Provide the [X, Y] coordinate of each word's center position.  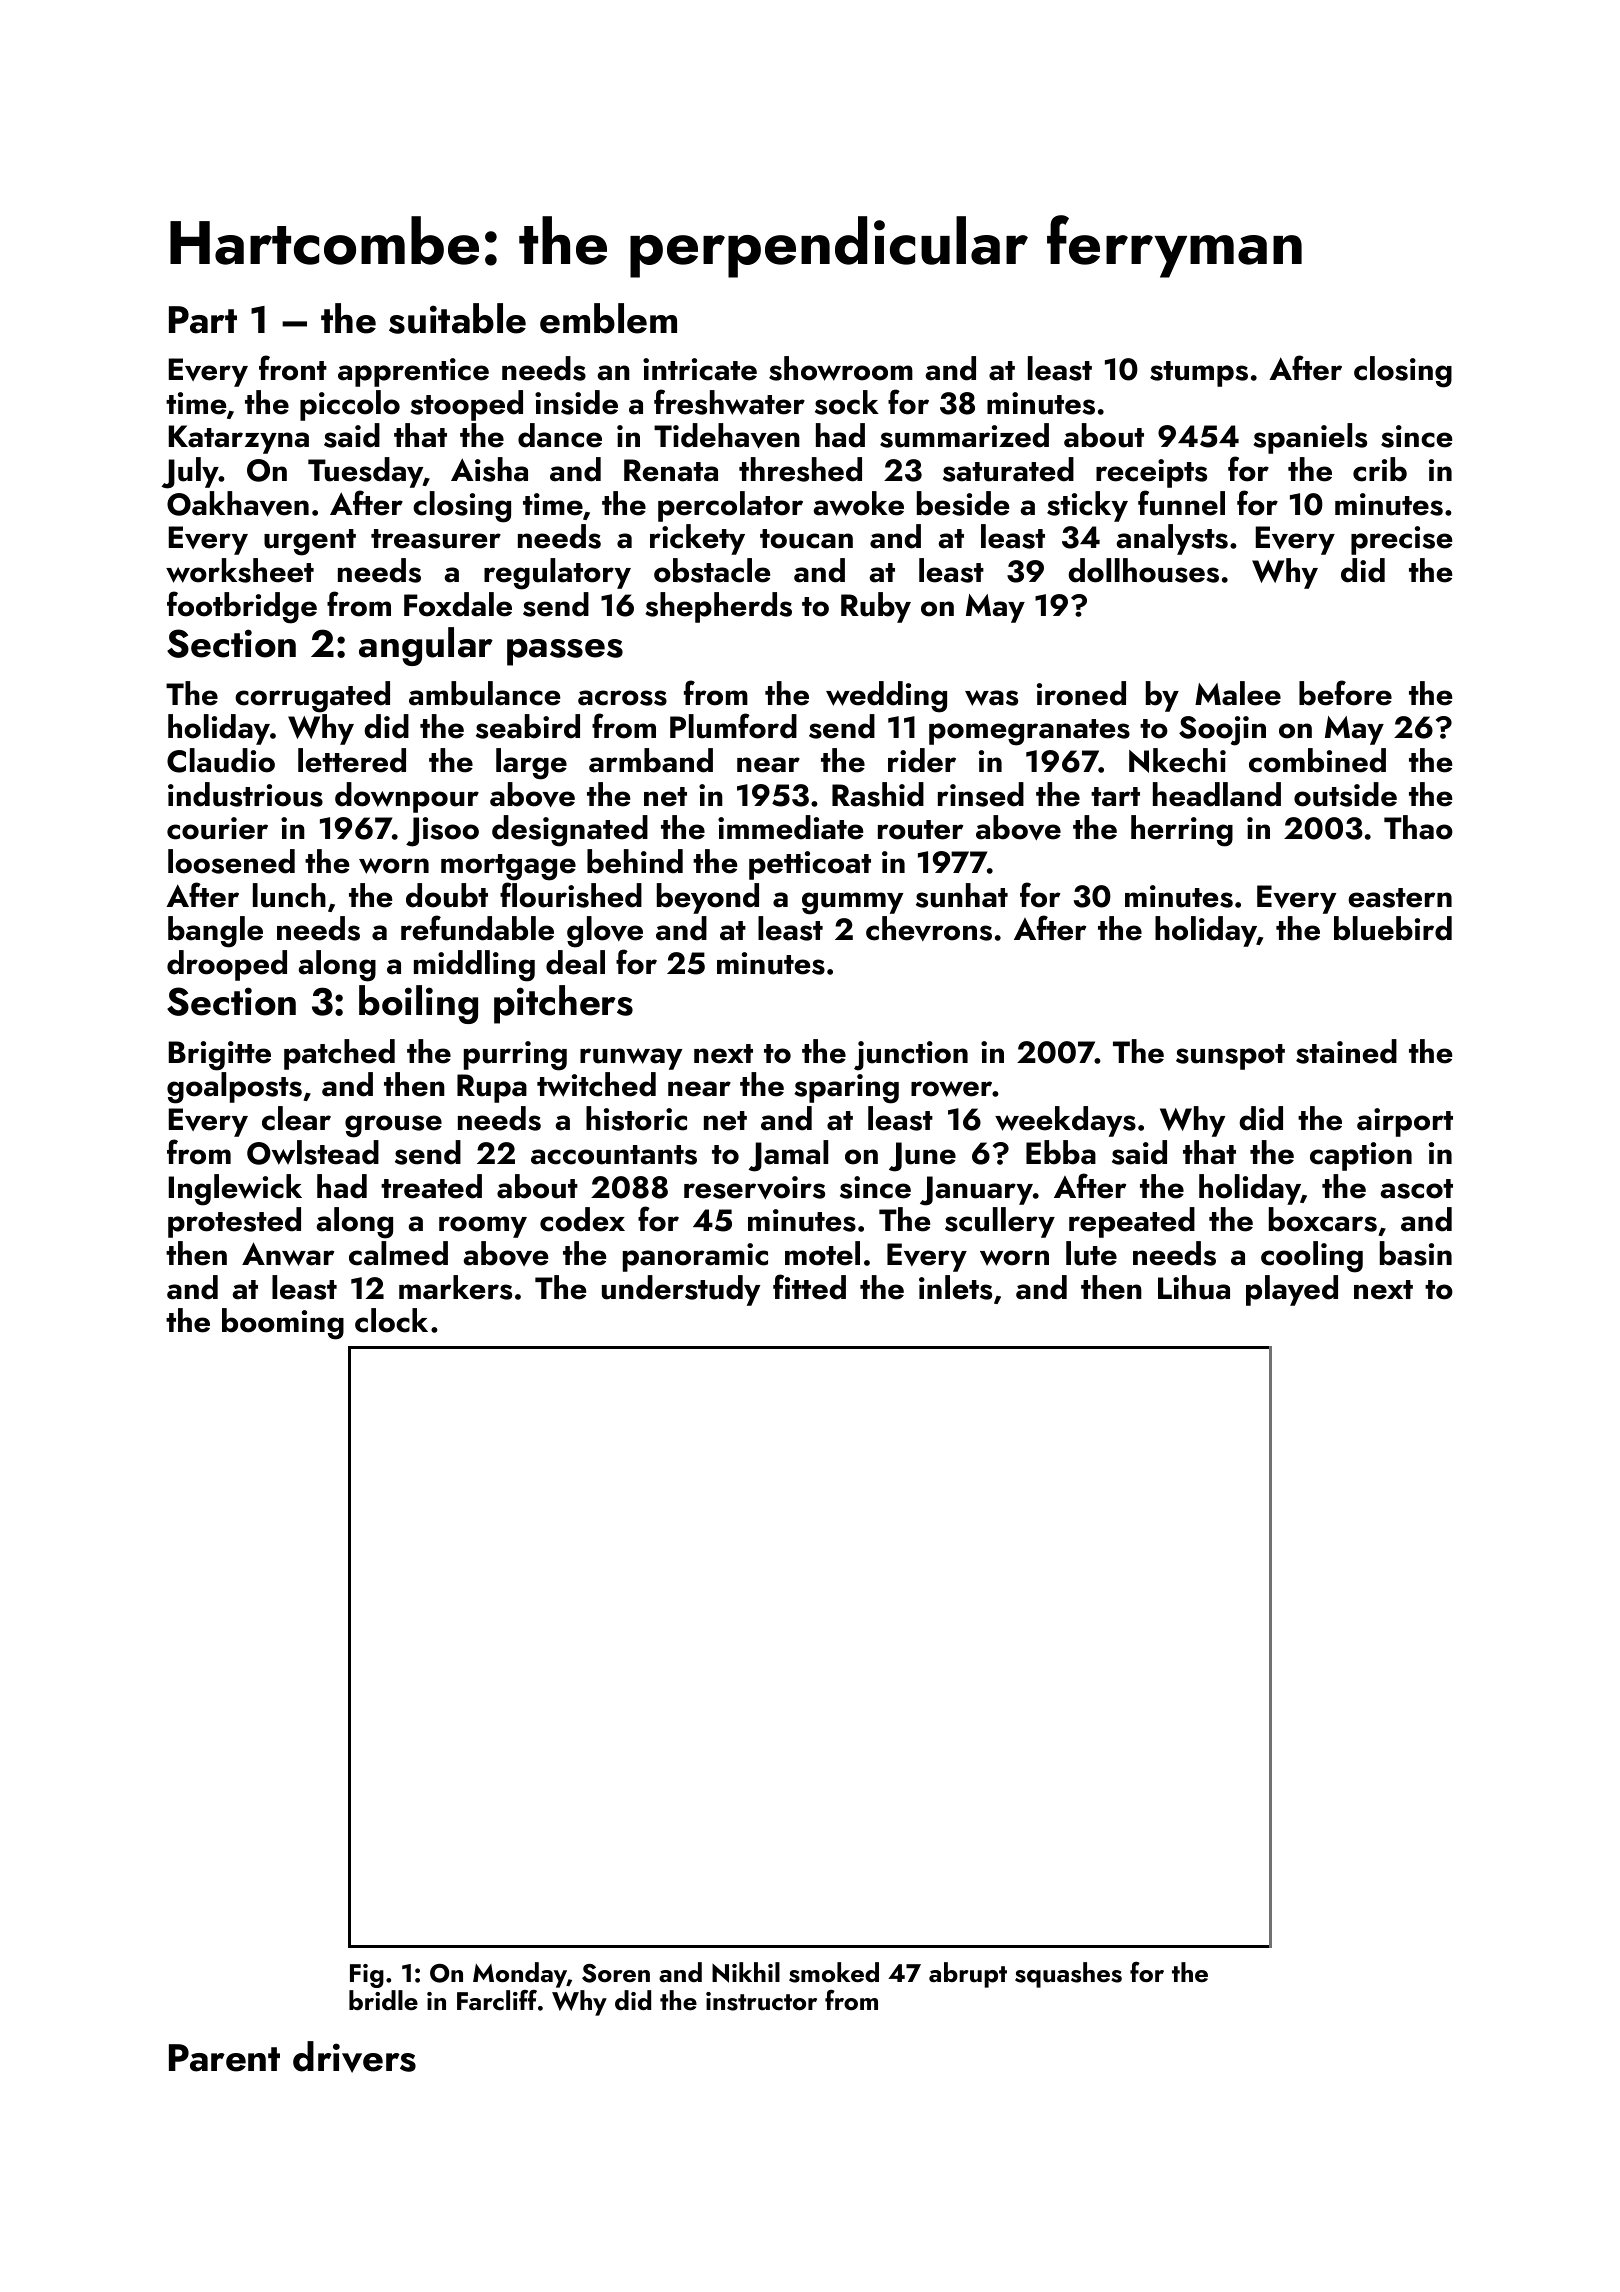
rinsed [981, 794]
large [531, 764]
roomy [483, 1227]
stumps [1199, 374]
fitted [809, 1287]
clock [391, 1320]
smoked [834, 1972]
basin [1416, 1253]
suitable [457, 318]
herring [1182, 831]
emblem [608, 318]
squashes [1068, 1975]
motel [822, 1253]
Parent [224, 2058]
